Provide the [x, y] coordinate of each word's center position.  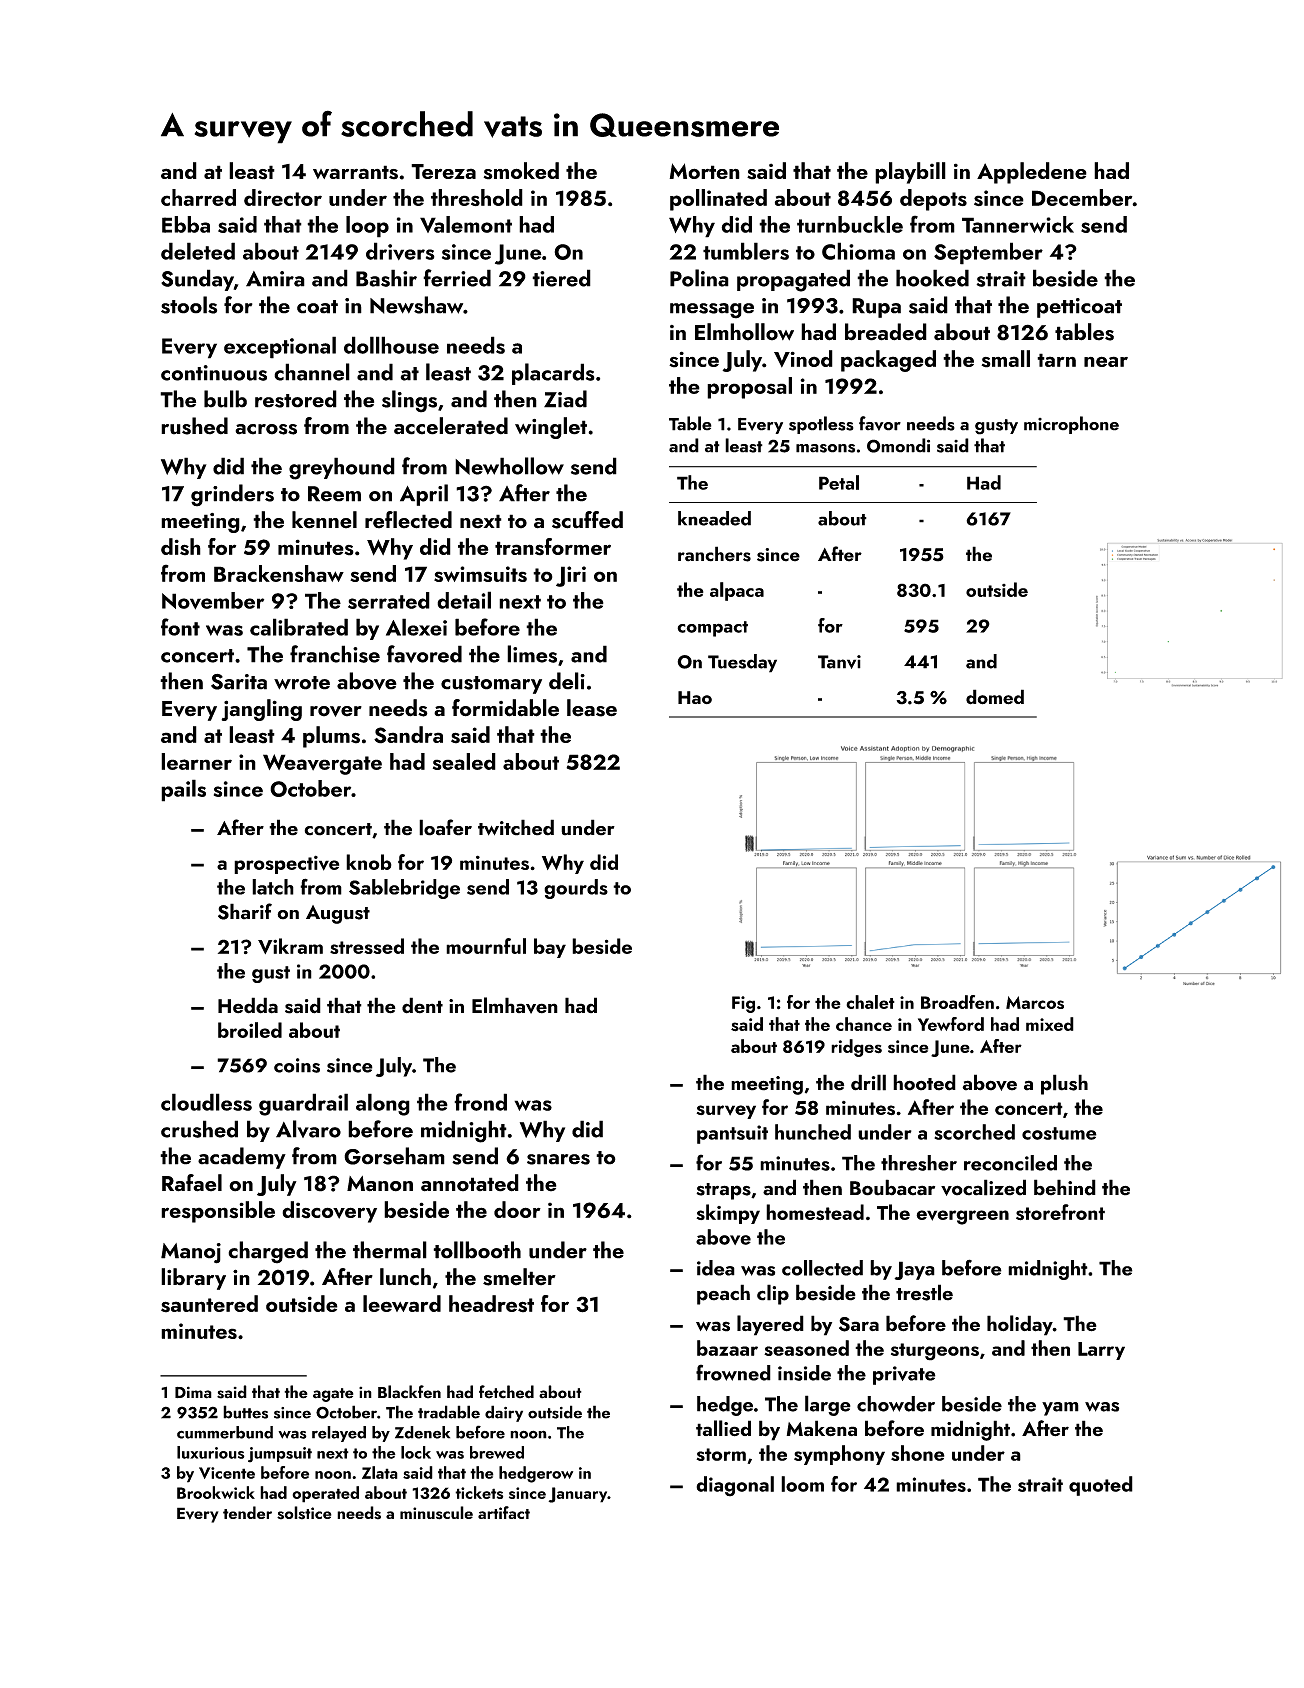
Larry [1101, 1351]
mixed [1050, 1024]
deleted [198, 251]
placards [553, 374]
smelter [519, 1277]
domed [995, 697]
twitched [516, 827]
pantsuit [732, 1134]
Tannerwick [1018, 224]
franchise [335, 654]
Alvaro [308, 1129]
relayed [339, 1434]
